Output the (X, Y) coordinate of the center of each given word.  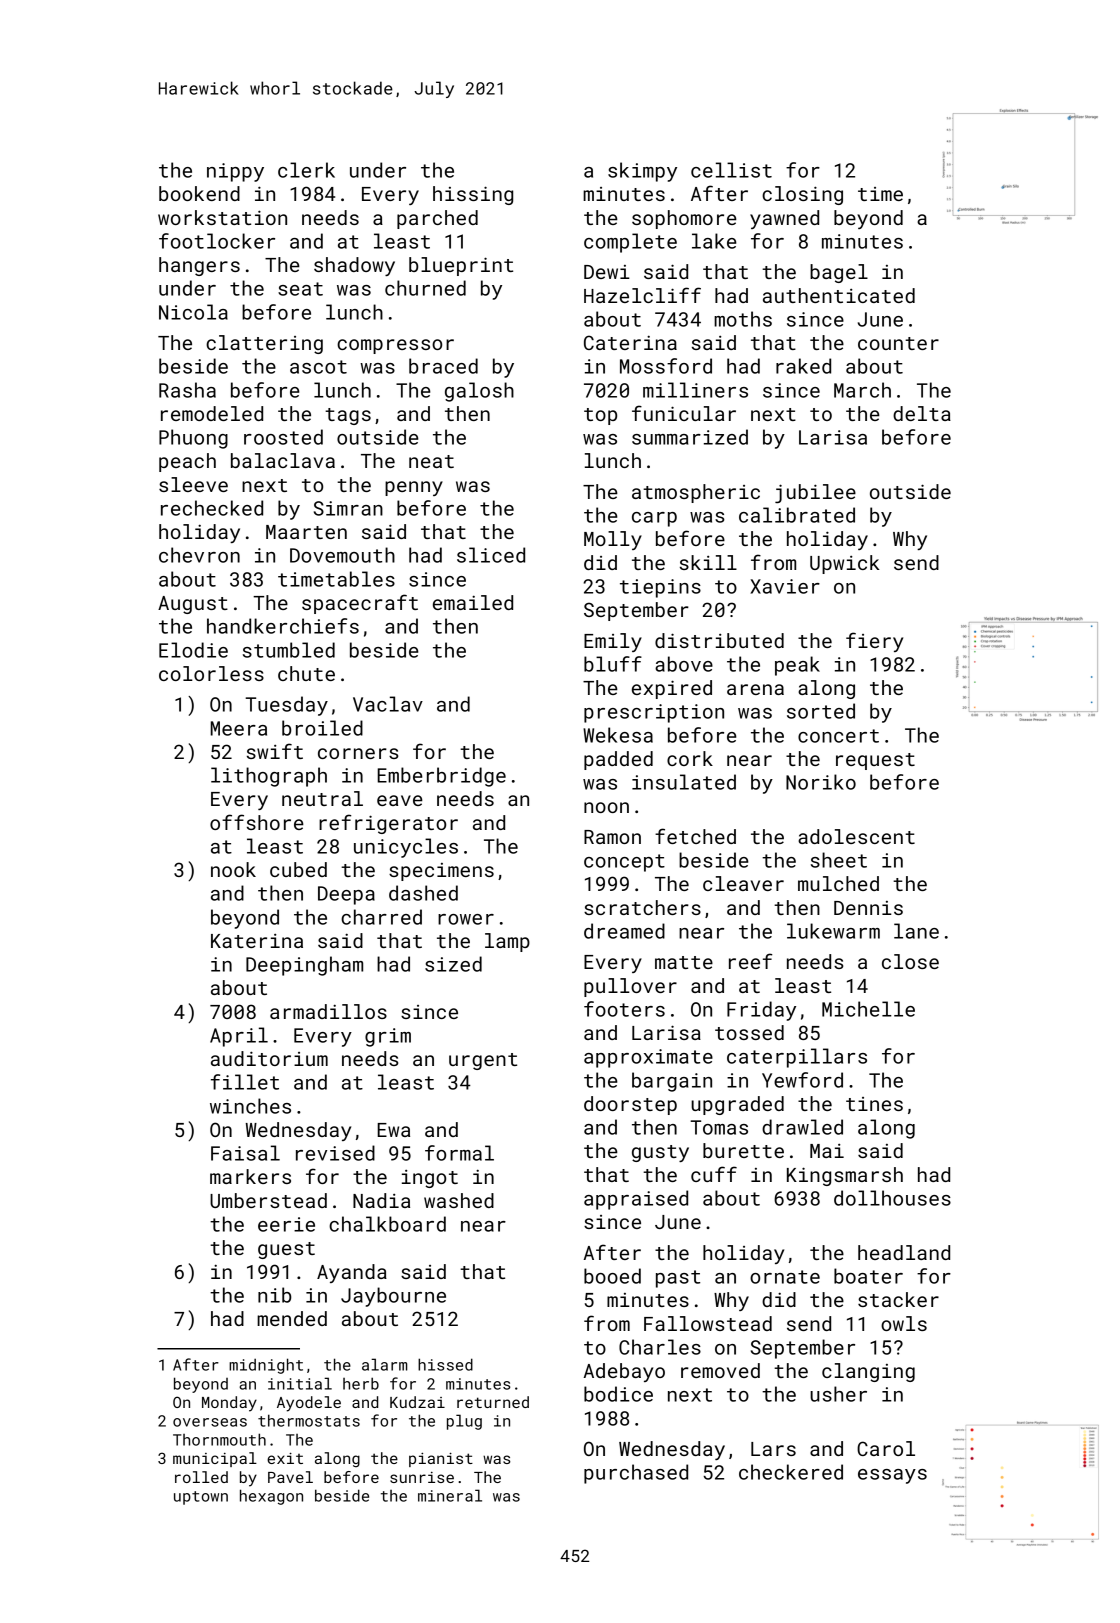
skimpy (642, 172)
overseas (210, 1422)
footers (624, 1009)
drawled (802, 1127)
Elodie (193, 650)
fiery (874, 642)
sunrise (422, 1477)
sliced (491, 555)
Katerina (257, 941)
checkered (791, 1472)
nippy (235, 172)
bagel (839, 273)
